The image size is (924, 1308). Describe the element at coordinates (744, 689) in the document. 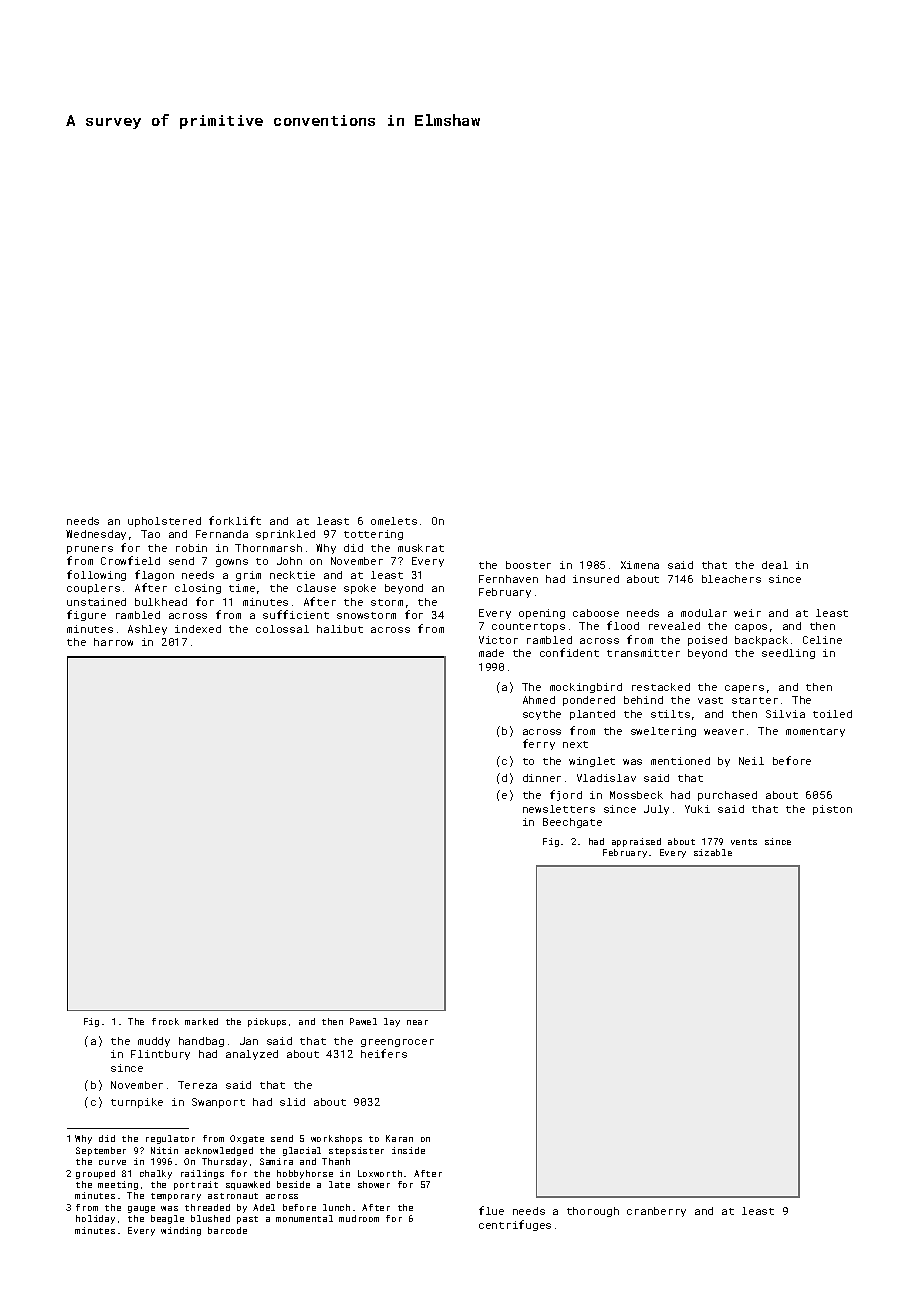

I see `capers` at that location.
